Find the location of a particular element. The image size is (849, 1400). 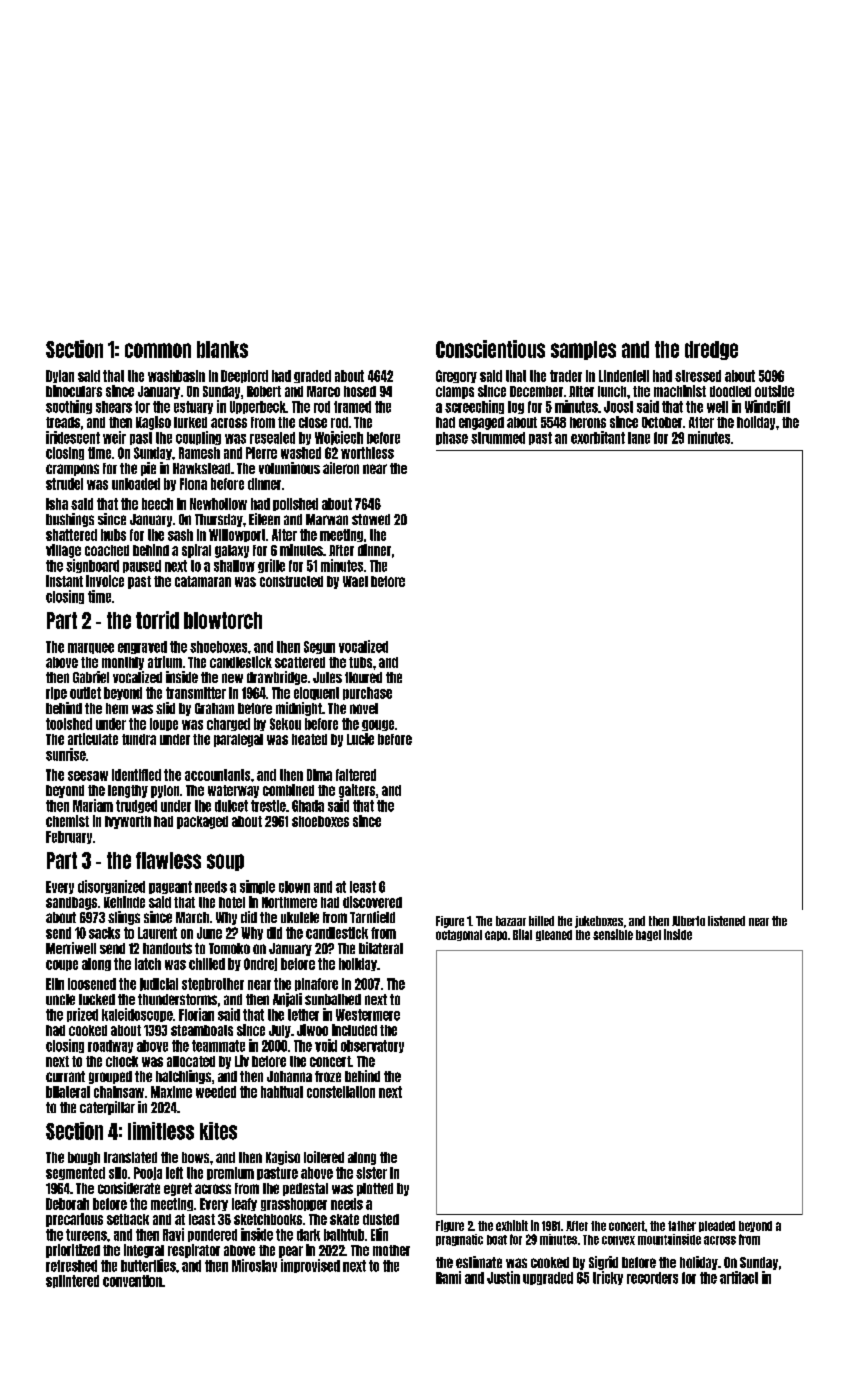

hosed is located at coordinates (360, 391).
